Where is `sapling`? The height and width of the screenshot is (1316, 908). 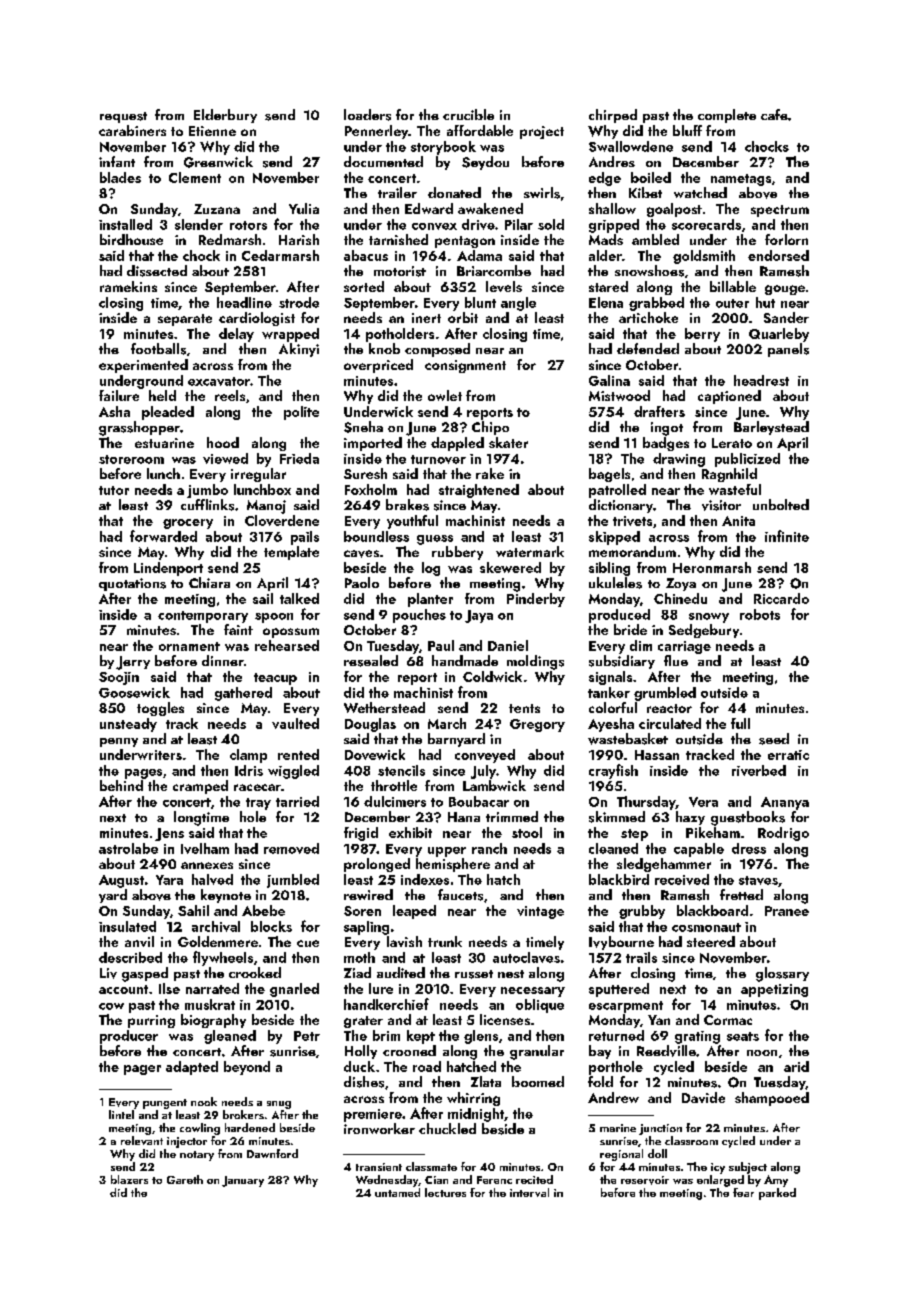 sapling is located at coordinates (366, 928).
